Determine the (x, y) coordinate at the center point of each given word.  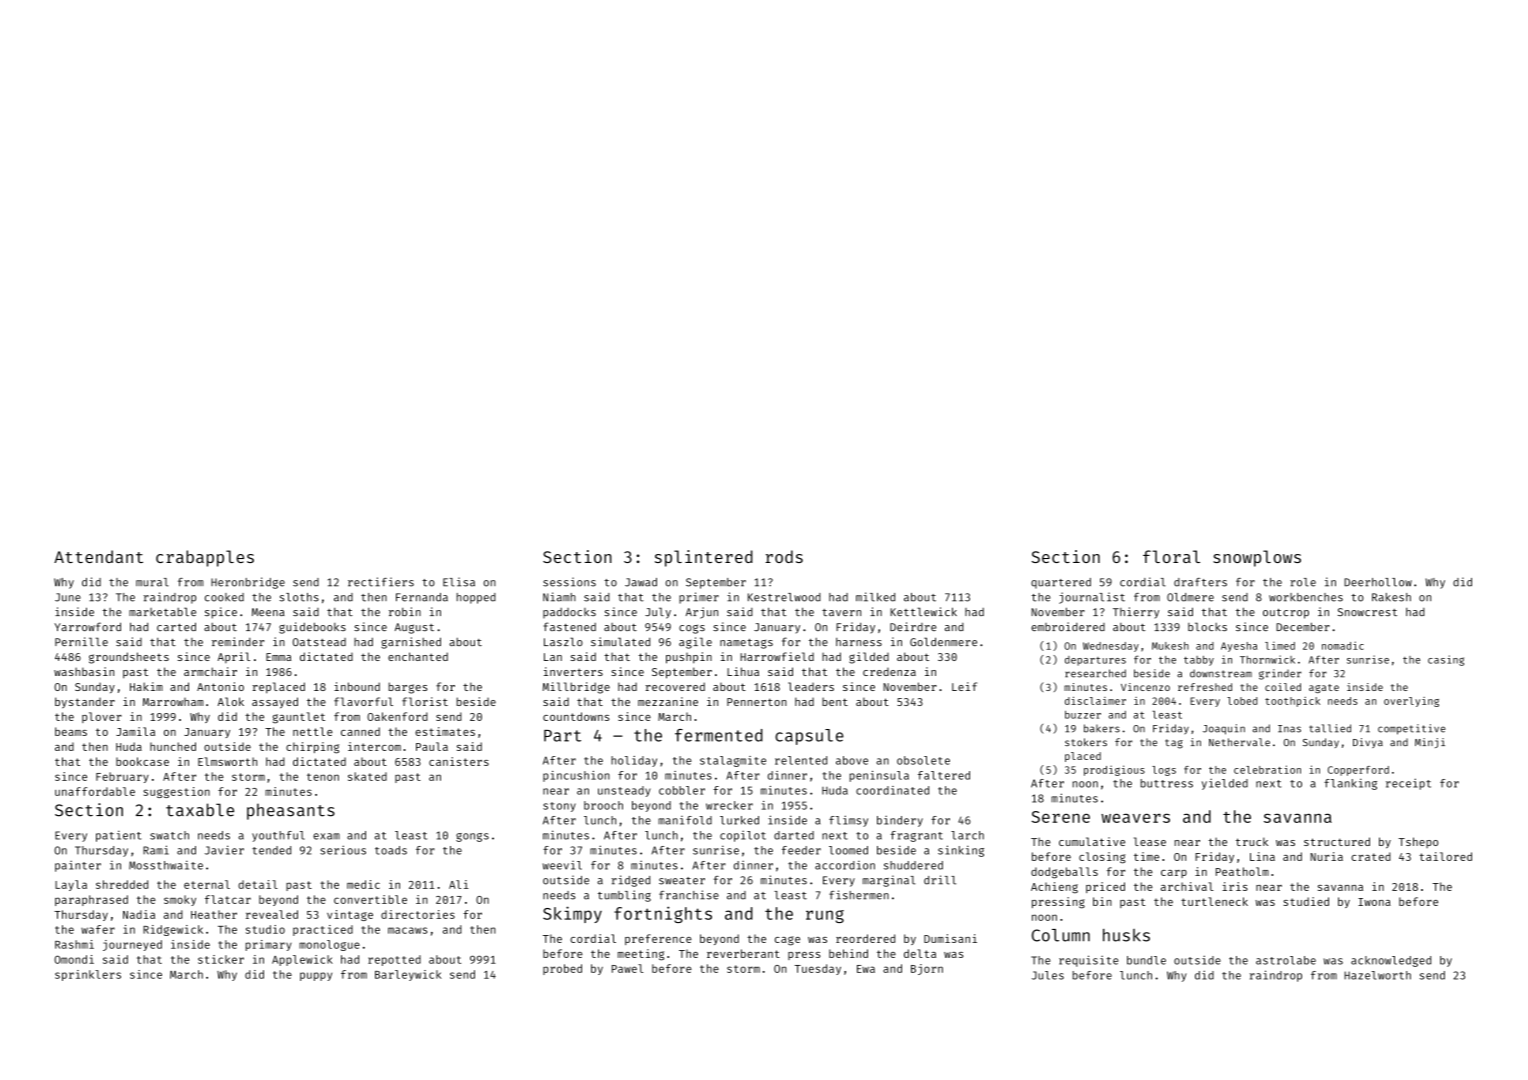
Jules (1048, 975)
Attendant (98, 556)
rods (784, 556)
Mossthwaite (166, 865)
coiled (1283, 687)
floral (1171, 556)
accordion (845, 865)
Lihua (743, 671)
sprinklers (88, 975)
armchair (210, 671)
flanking (1350, 784)
